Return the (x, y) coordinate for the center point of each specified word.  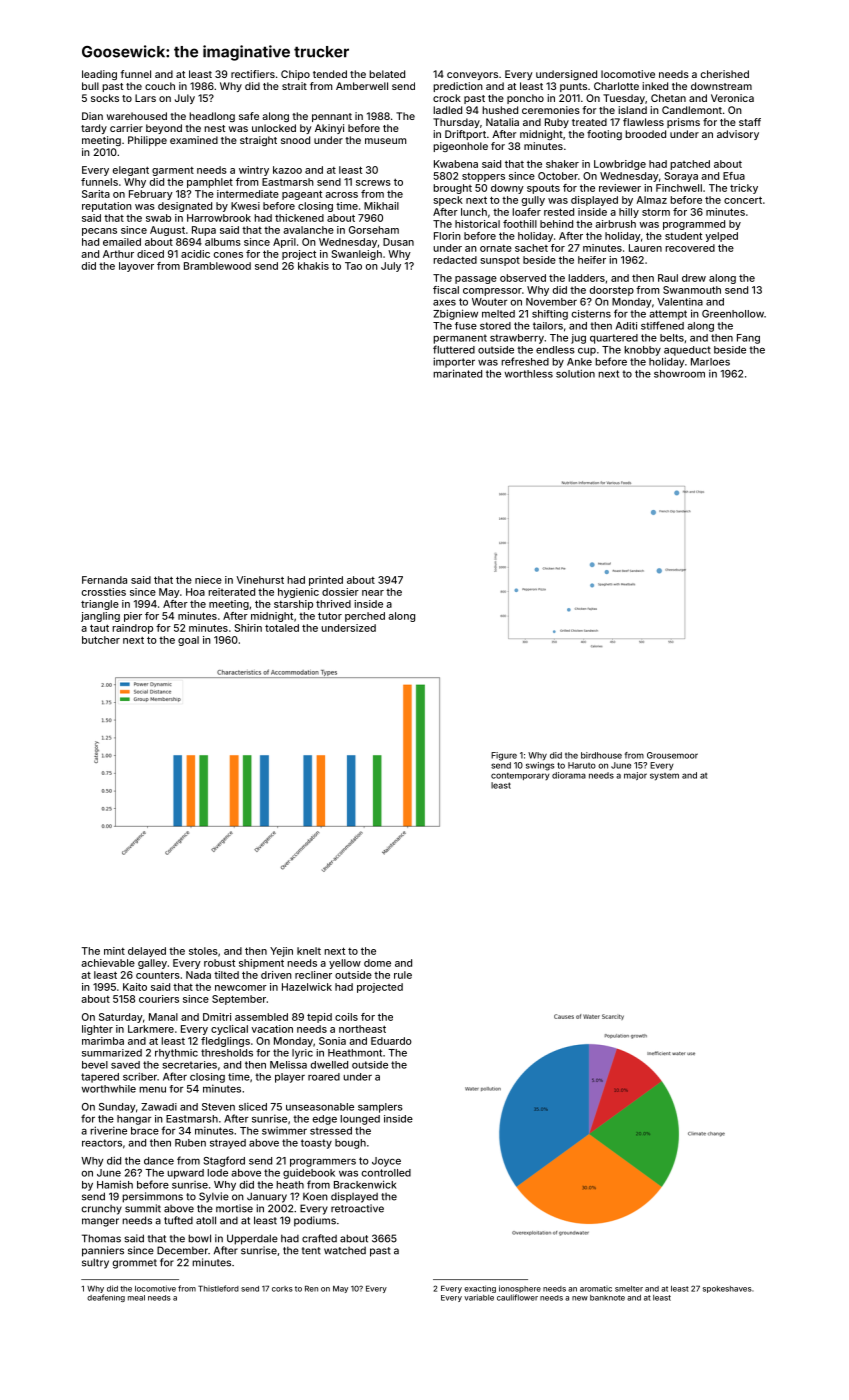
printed (326, 581)
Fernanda (104, 580)
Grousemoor (672, 755)
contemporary (520, 776)
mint (114, 951)
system (664, 777)
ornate (496, 248)
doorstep (612, 291)
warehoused (137, 116)
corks (282, 1289)
